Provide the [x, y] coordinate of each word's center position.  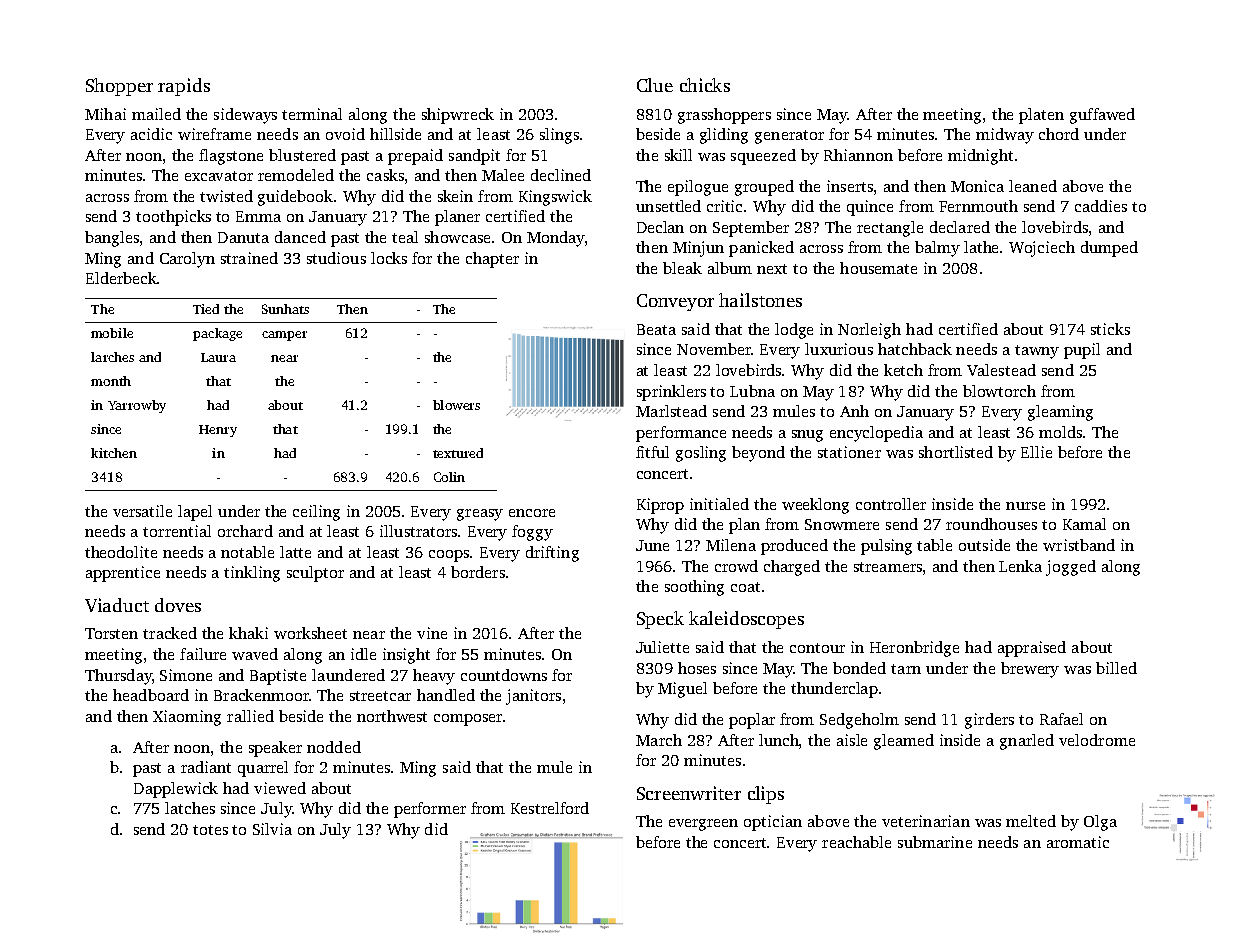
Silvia [272, 829]
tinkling [252, 574]
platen [1041, 116]
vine [432, 633]
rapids [184, 87]
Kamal [1084, 524]
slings [559, 136]
